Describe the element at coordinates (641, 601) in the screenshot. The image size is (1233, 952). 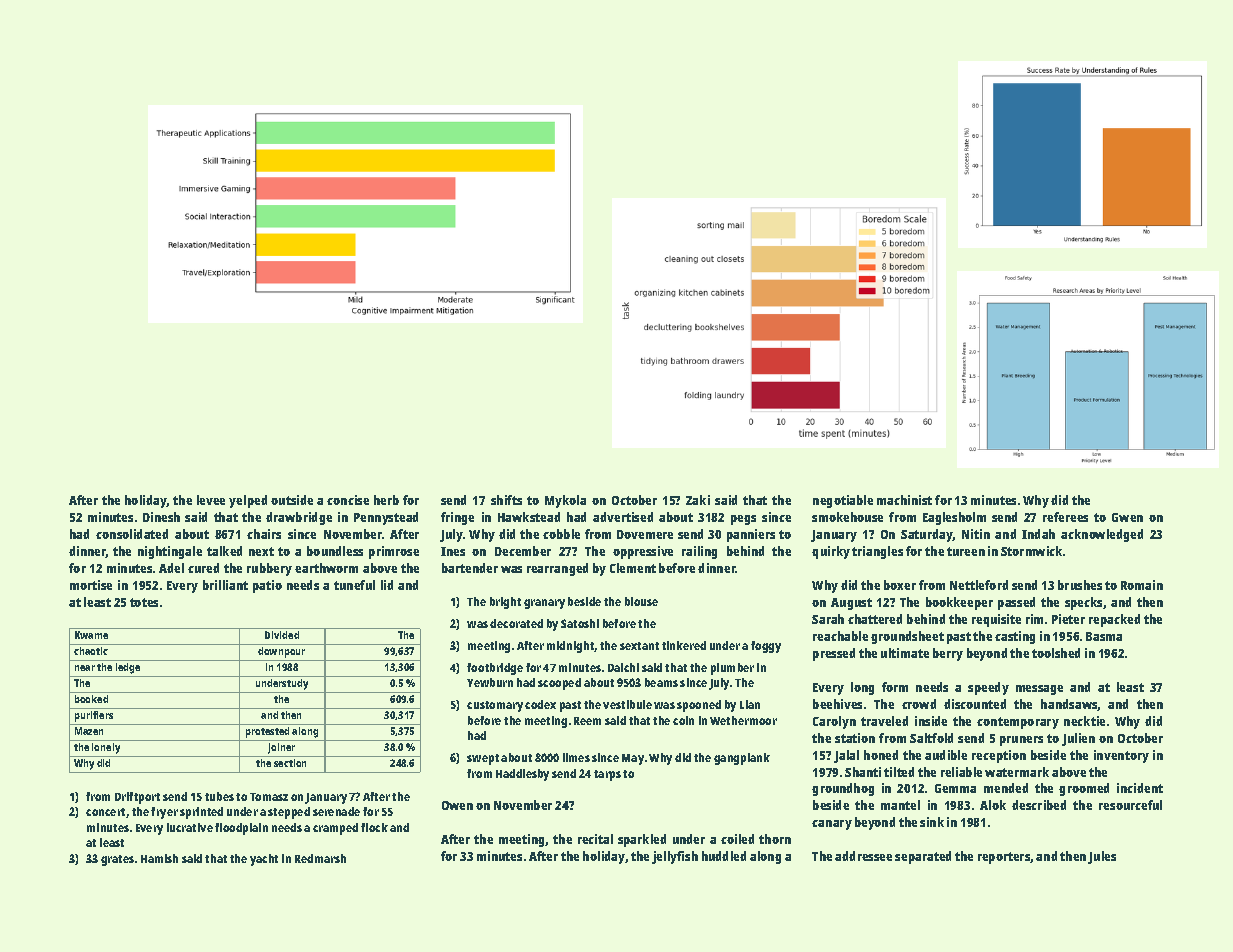
I see `blouse` at that location.
